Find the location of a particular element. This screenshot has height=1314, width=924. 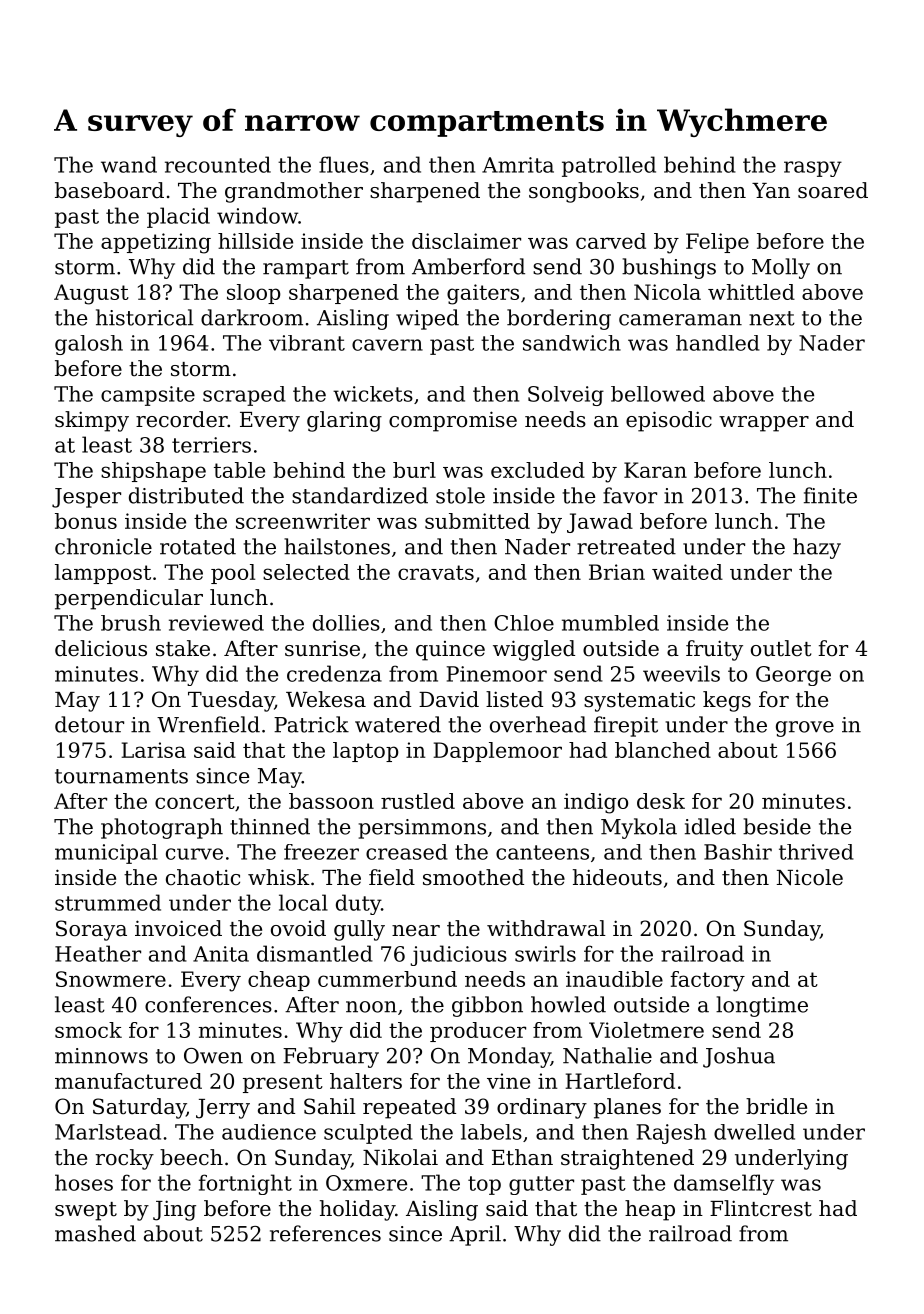

delicious is located at coordinates (101, 648).
